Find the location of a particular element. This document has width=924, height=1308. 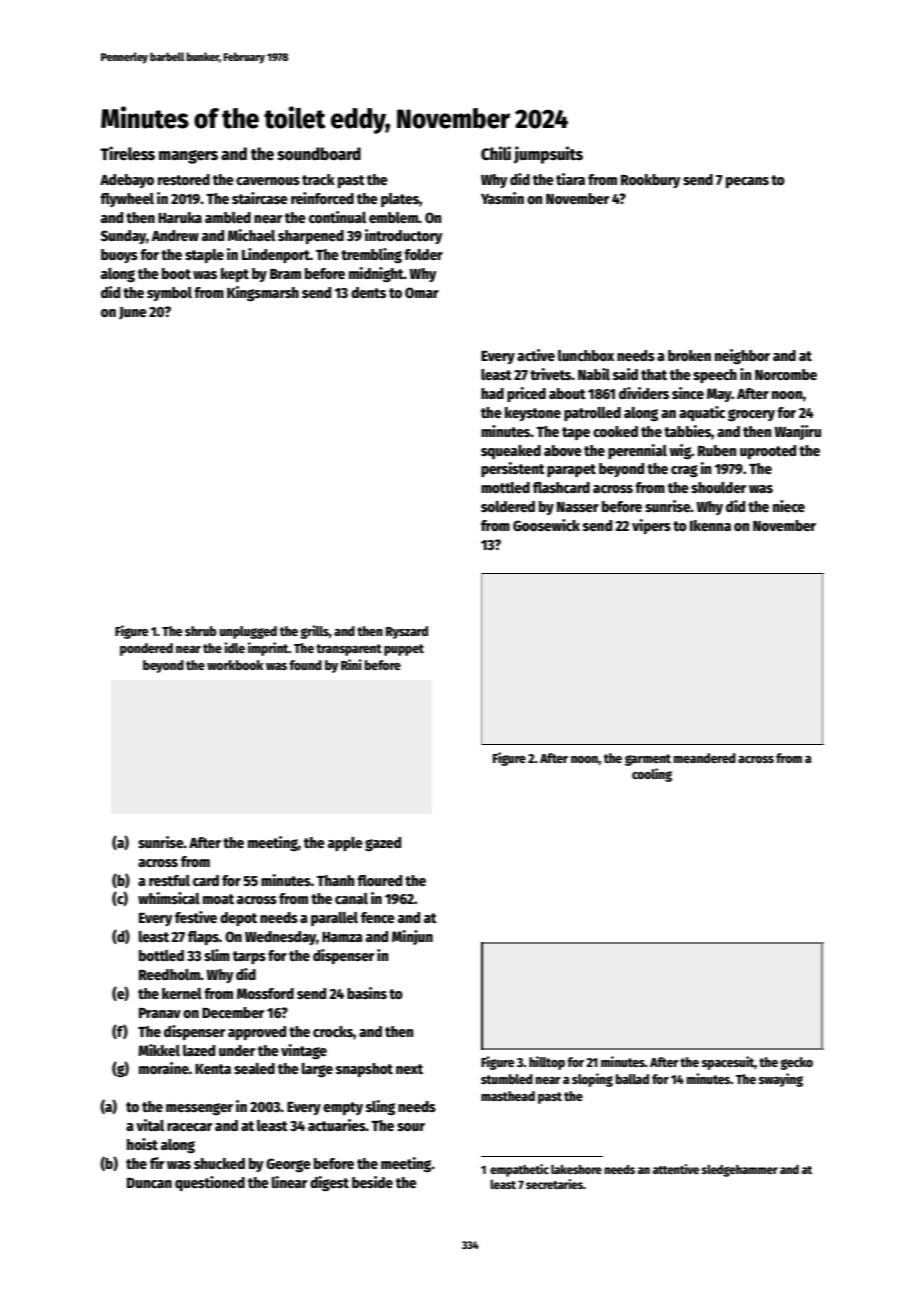

had is located at coordinates (492, 393).
